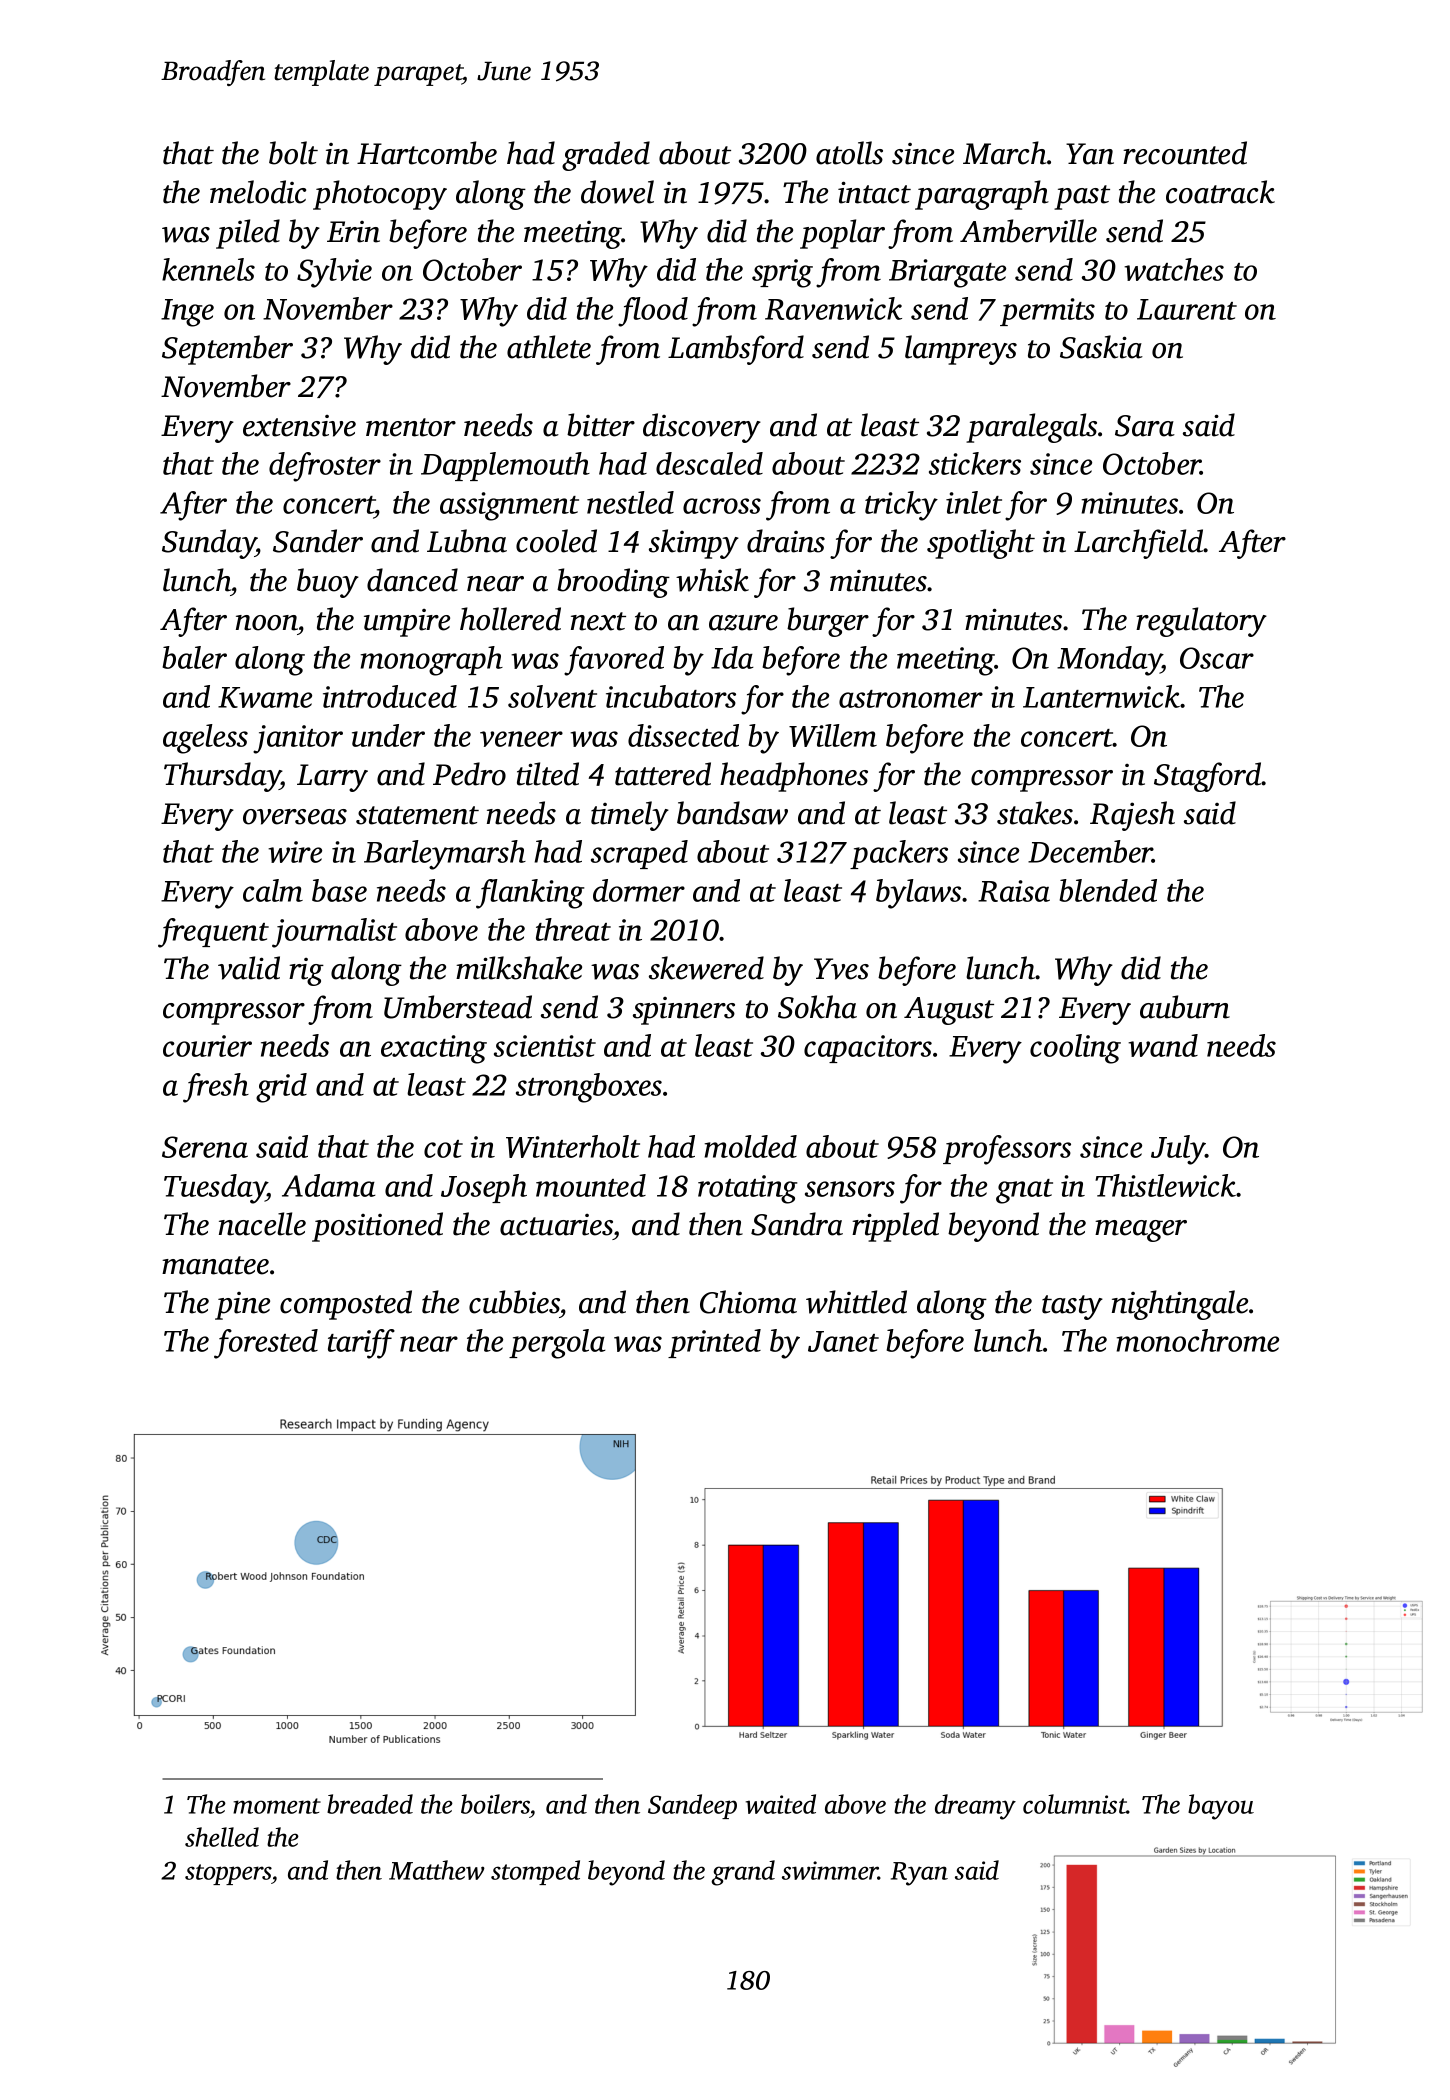 Image resolution: width=1450 pixels, height=2100 pixels. Describe the element at coordinates (919, 1874) in the screenshot. I see `Ryan` at that location.
